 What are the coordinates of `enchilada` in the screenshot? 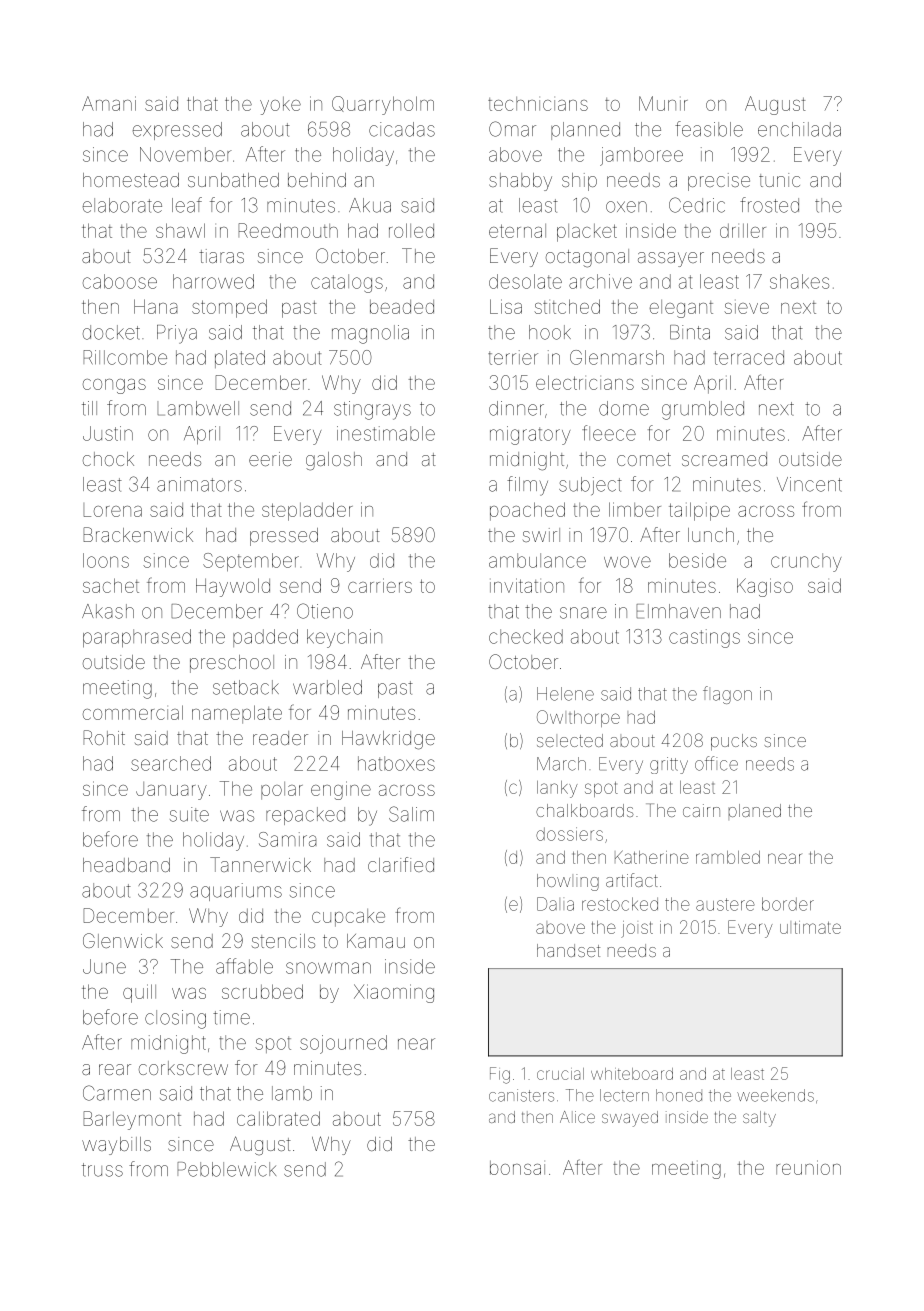 It's located at (799, 129).
